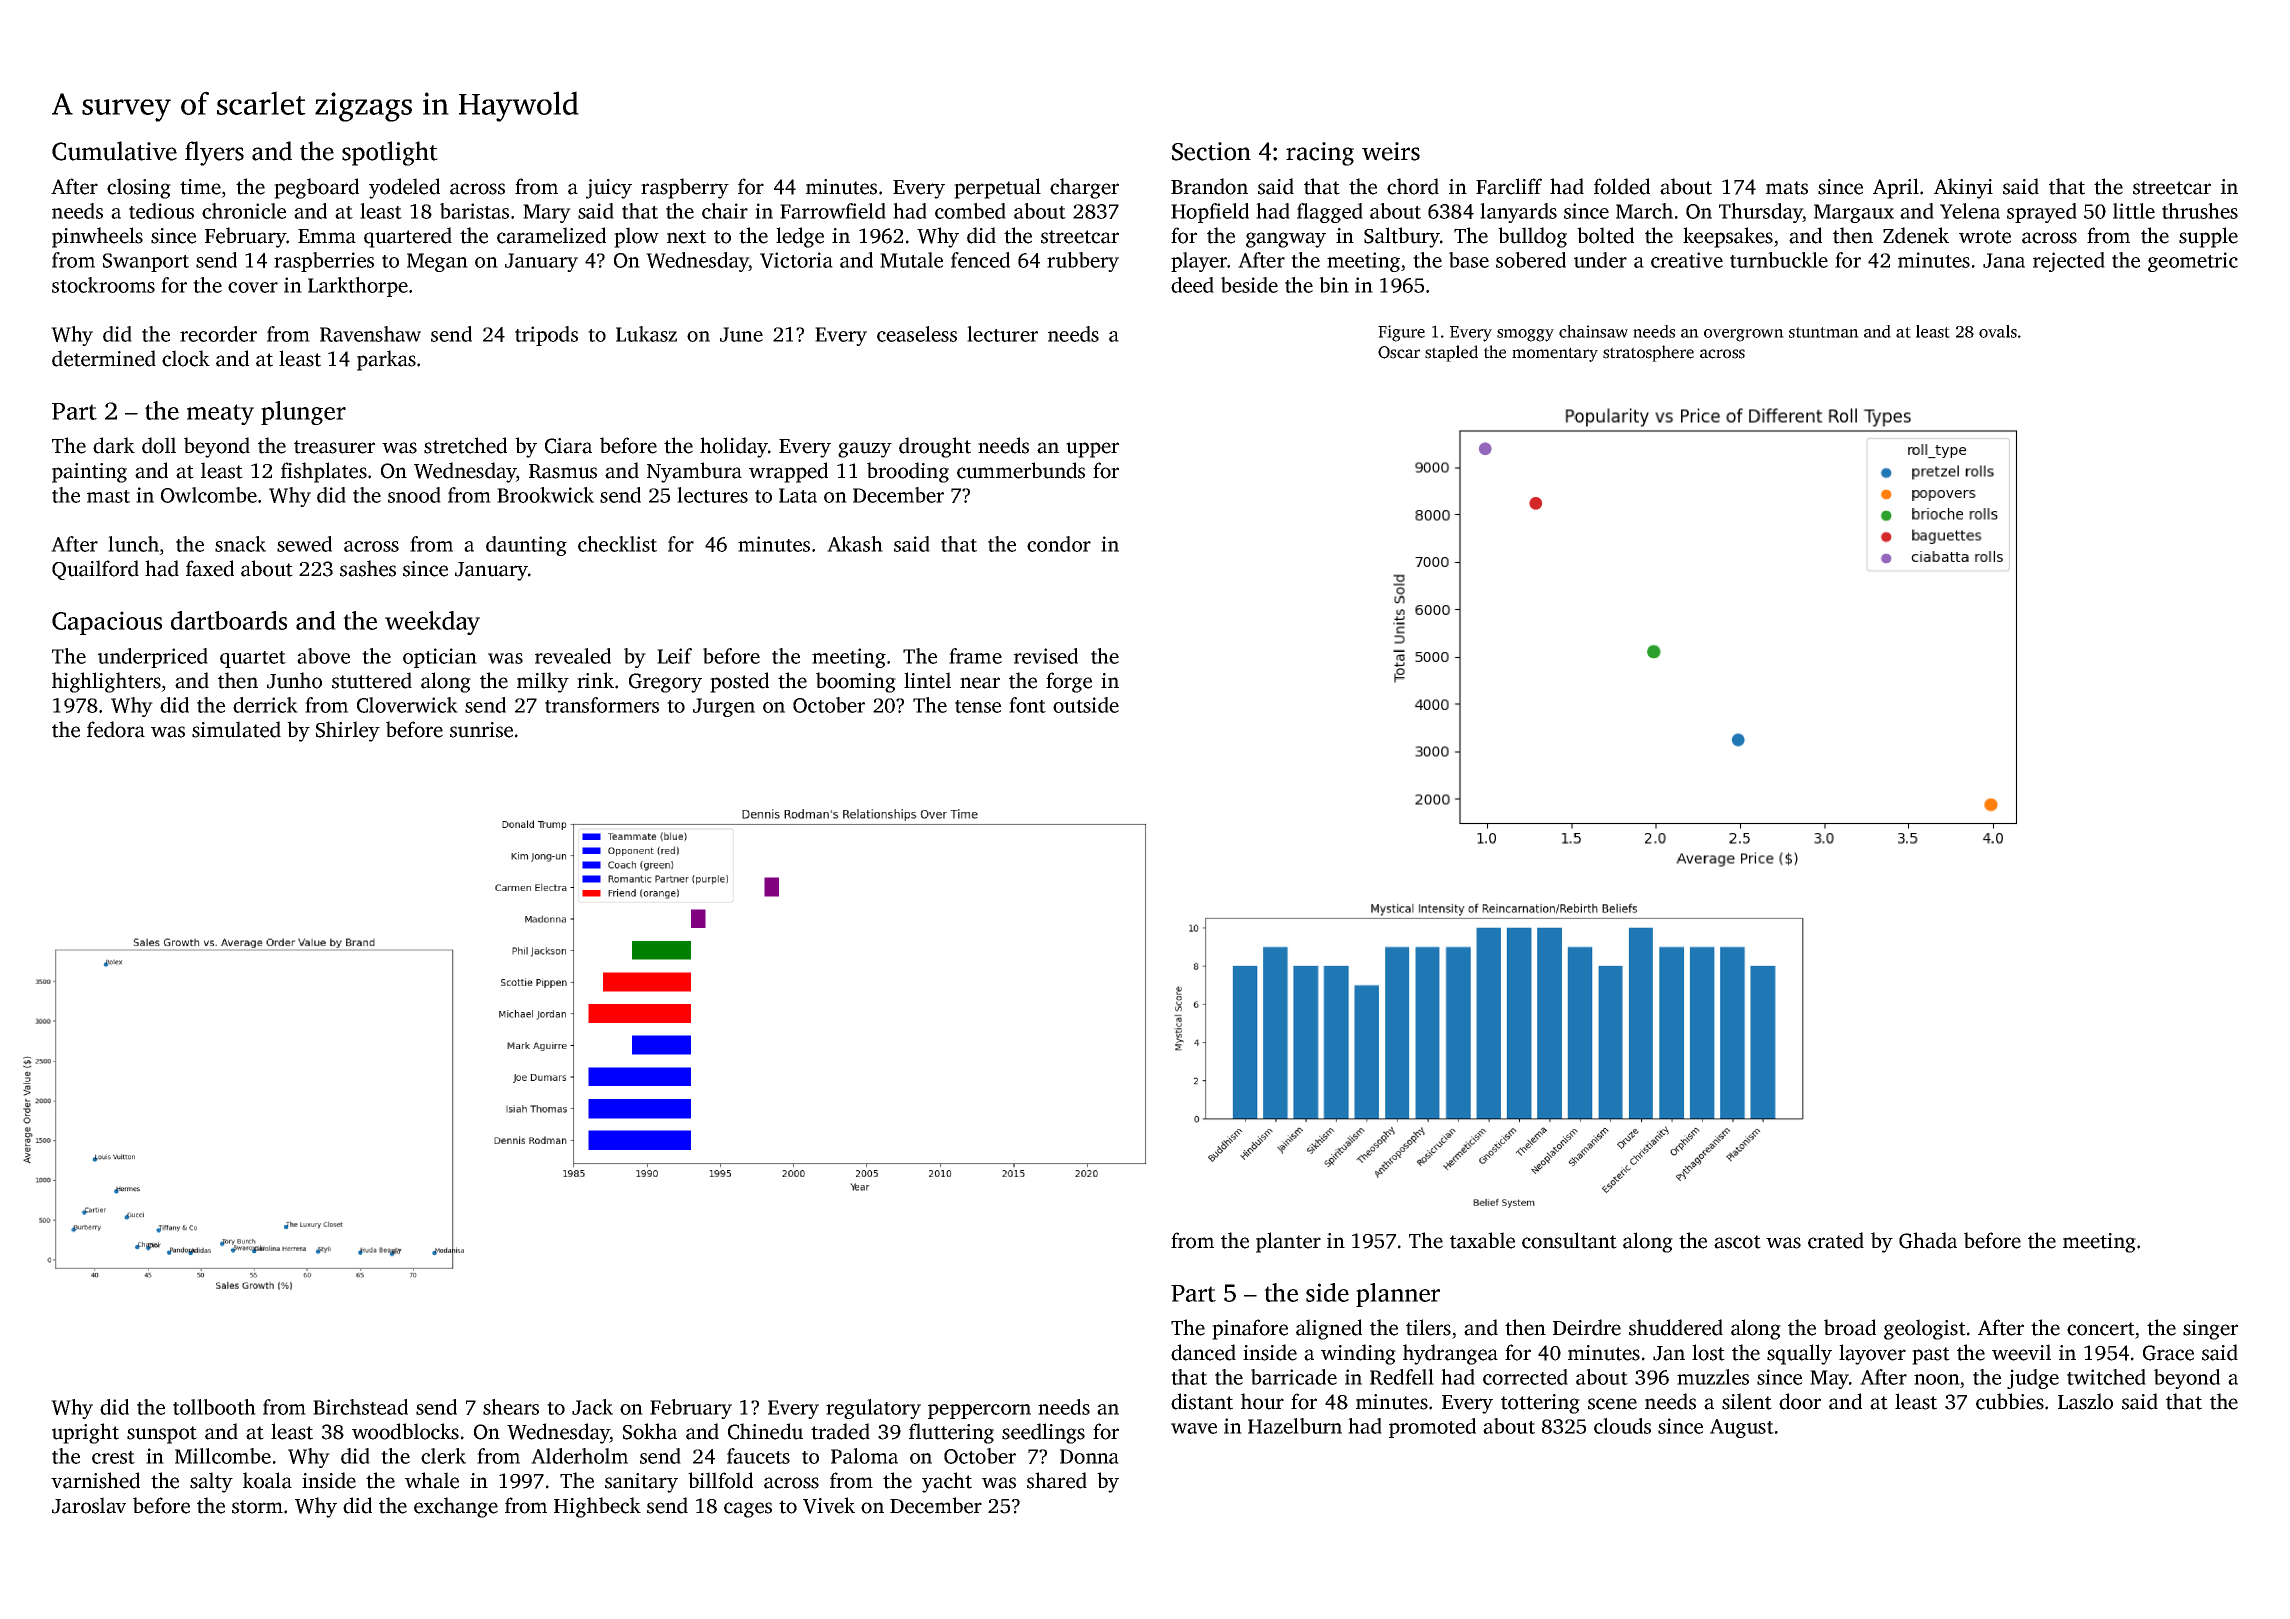 This screenshot has height=1619, width=2290. What do you see at coordinates (456, 1507) in the screenshot?
I see `exchange` at bounding box center [456, 1507].
